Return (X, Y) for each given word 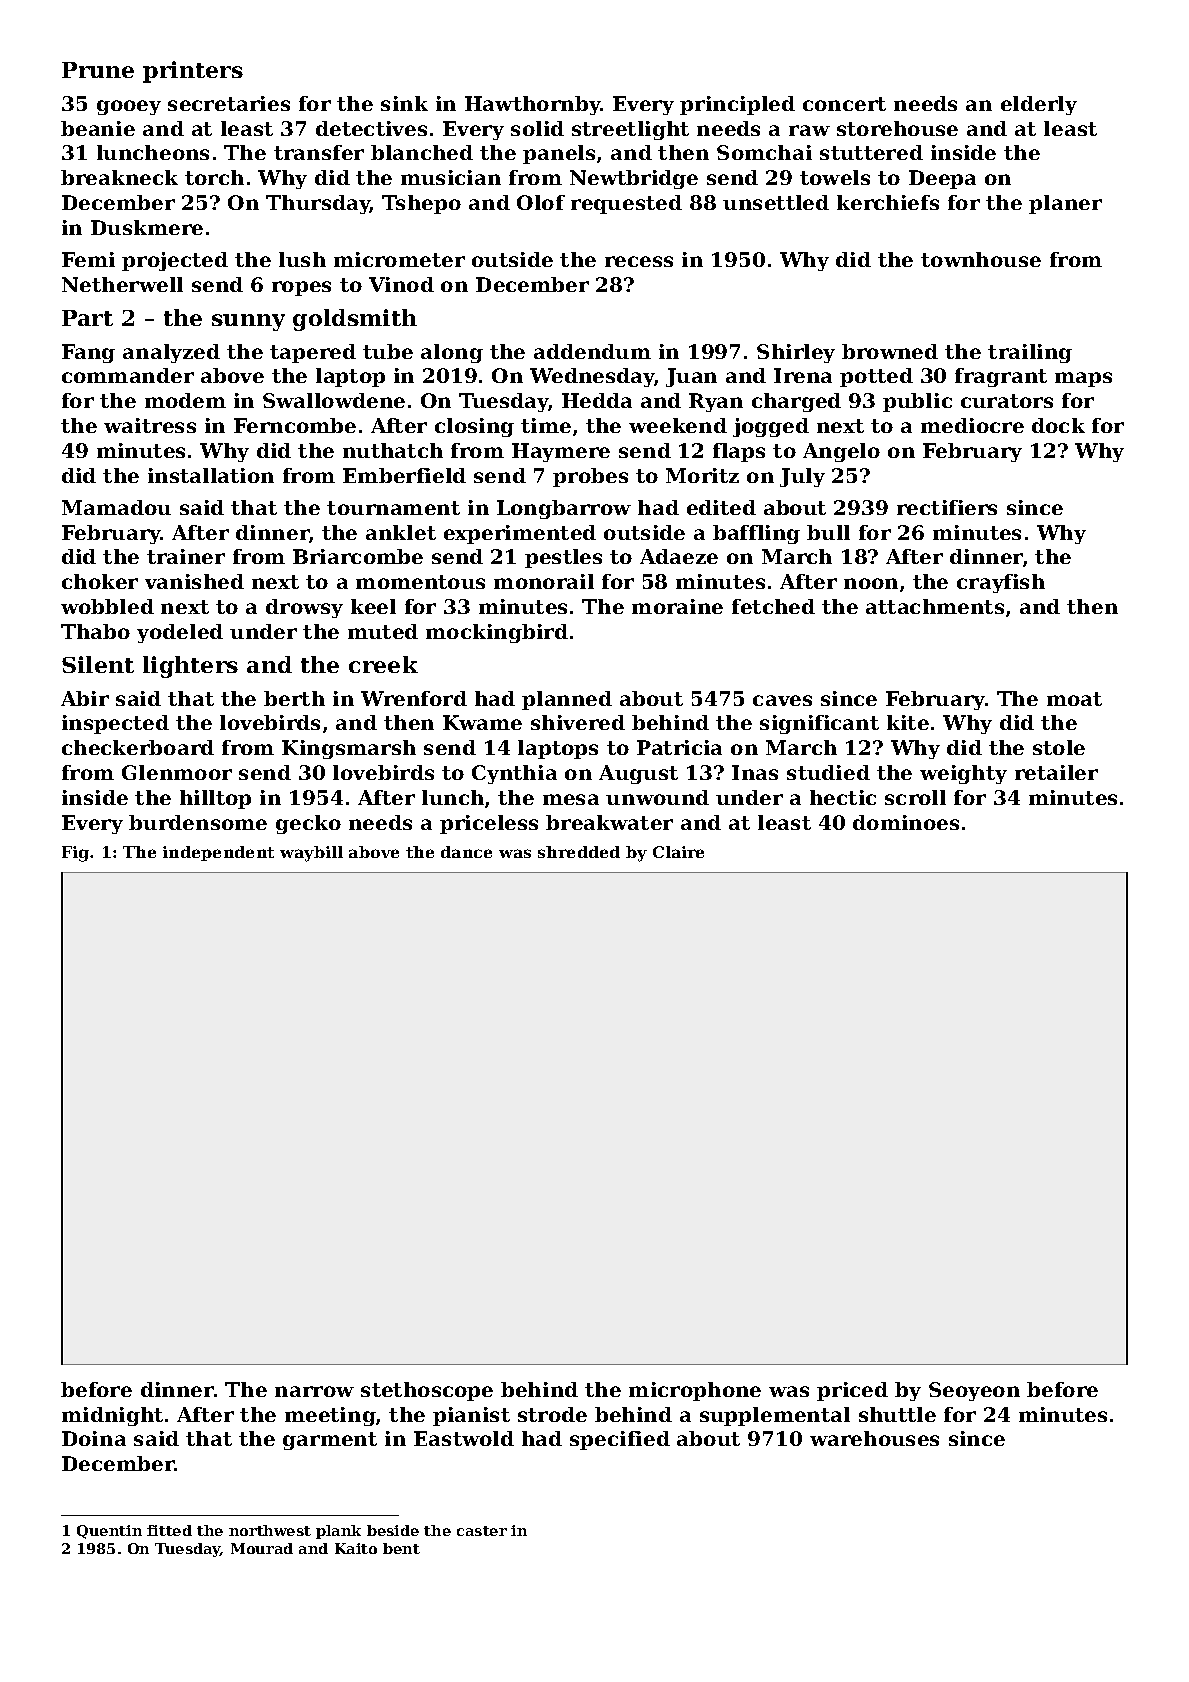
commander (128, 375)
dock (1058, 425)
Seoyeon (974, 1391)
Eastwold (464, 1438)
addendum (592, 351)
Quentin (109, 1532)
